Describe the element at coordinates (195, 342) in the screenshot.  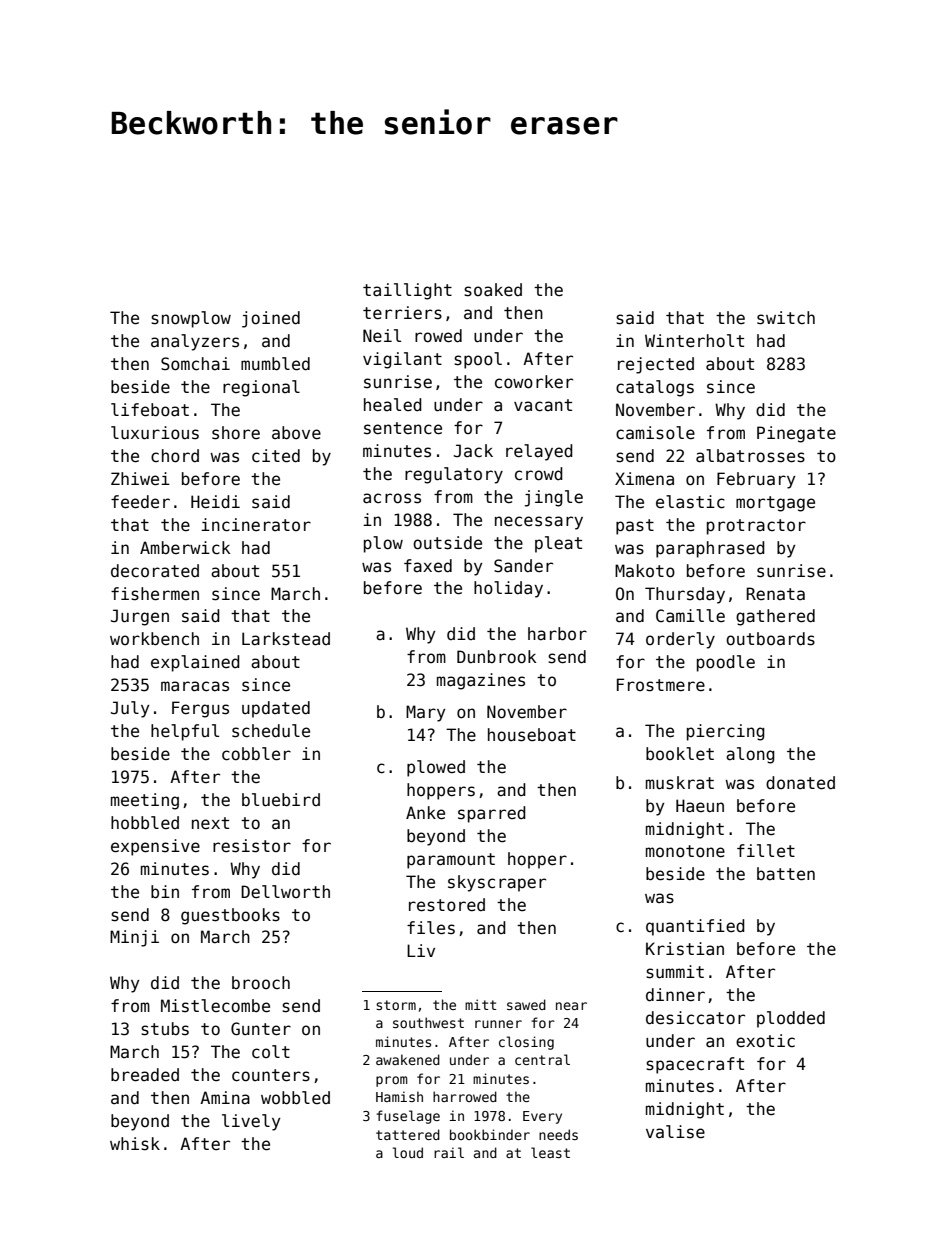
I see `analyzers` at that location.
